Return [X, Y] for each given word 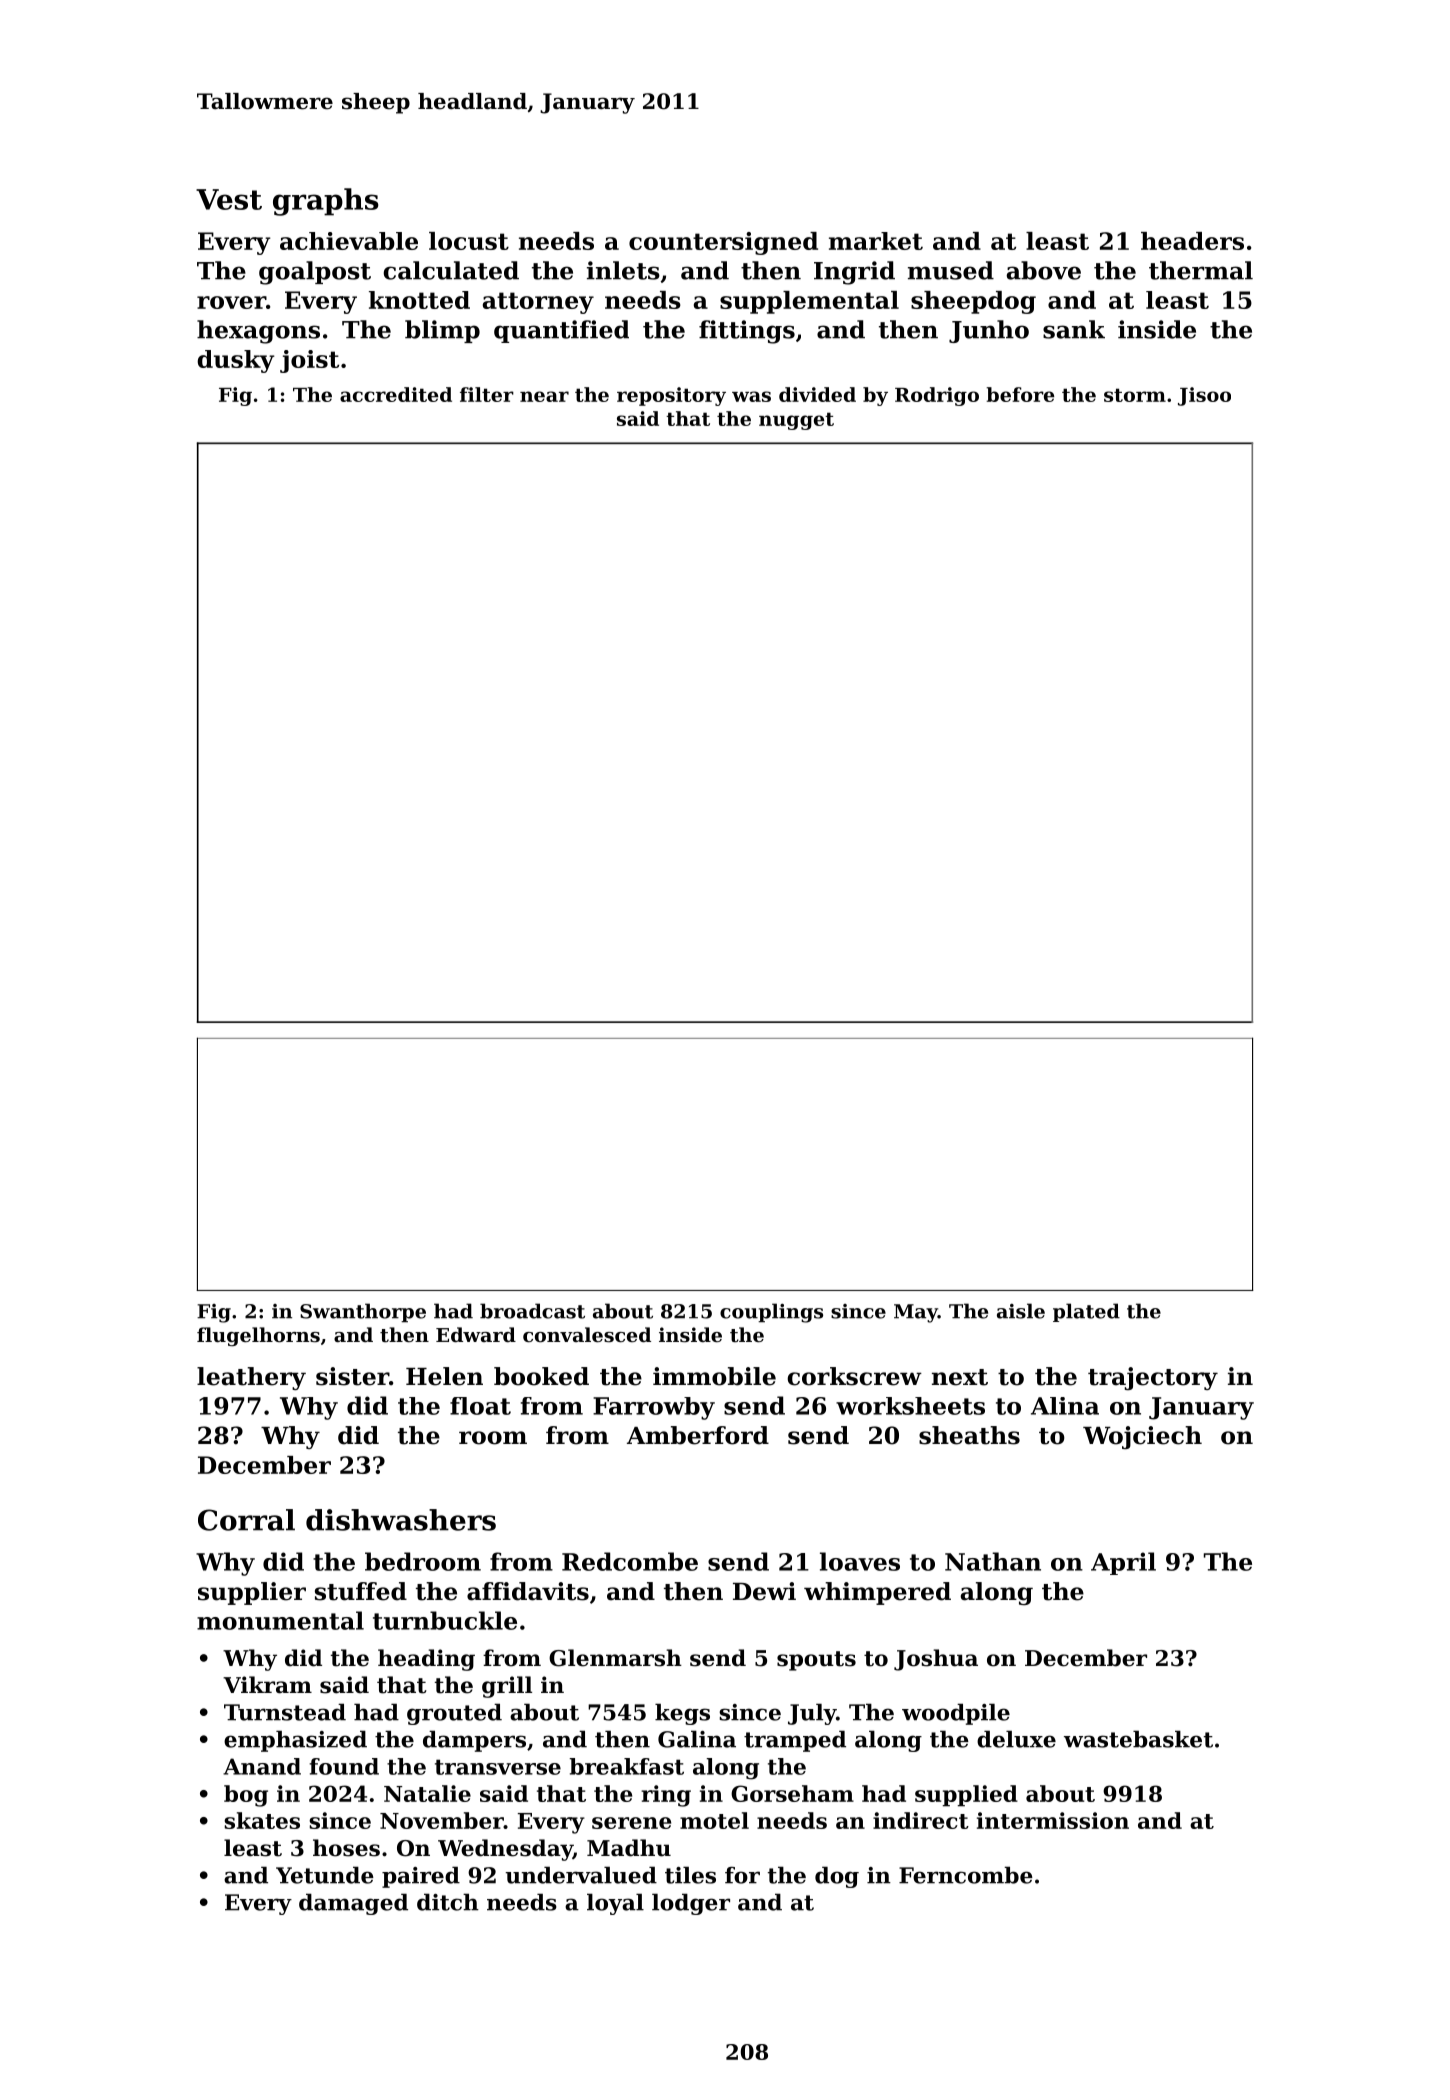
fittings [747, 332]
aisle [1021, 1311]
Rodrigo [937, 396]
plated [1086, 1312]
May [916, 1313]
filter [487, 394]
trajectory [1153, 1378]
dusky [236, 361]
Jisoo [1204, 396]
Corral [246, 1520]
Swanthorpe [363, 1312]
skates [262, 1820]
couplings [771, 1313]
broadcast [532, 1311]
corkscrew [854, 1376]
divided [817, 394]
